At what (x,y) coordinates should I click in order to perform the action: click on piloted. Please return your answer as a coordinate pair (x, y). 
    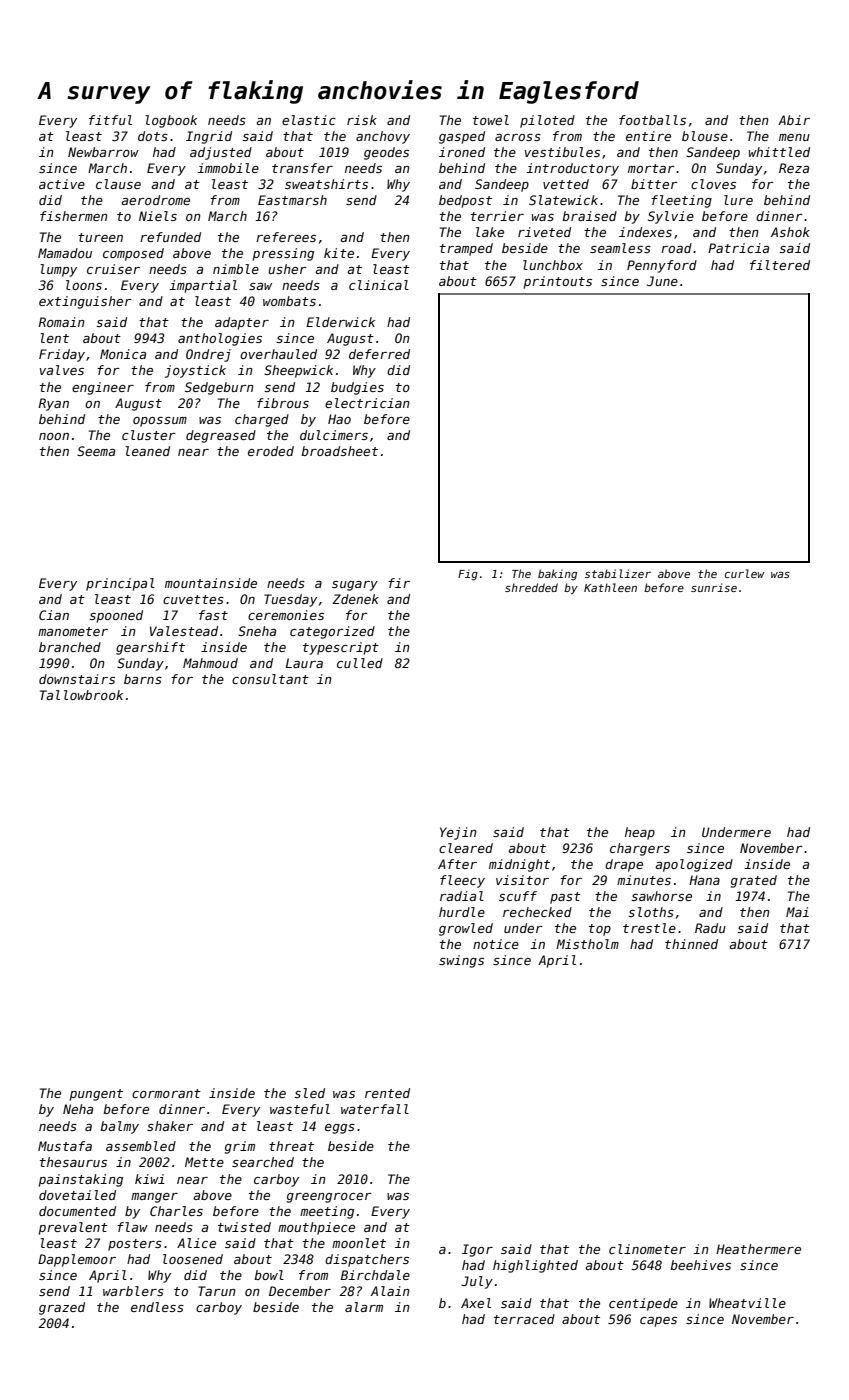
    Looking at the image, I should click on (547, 121).
